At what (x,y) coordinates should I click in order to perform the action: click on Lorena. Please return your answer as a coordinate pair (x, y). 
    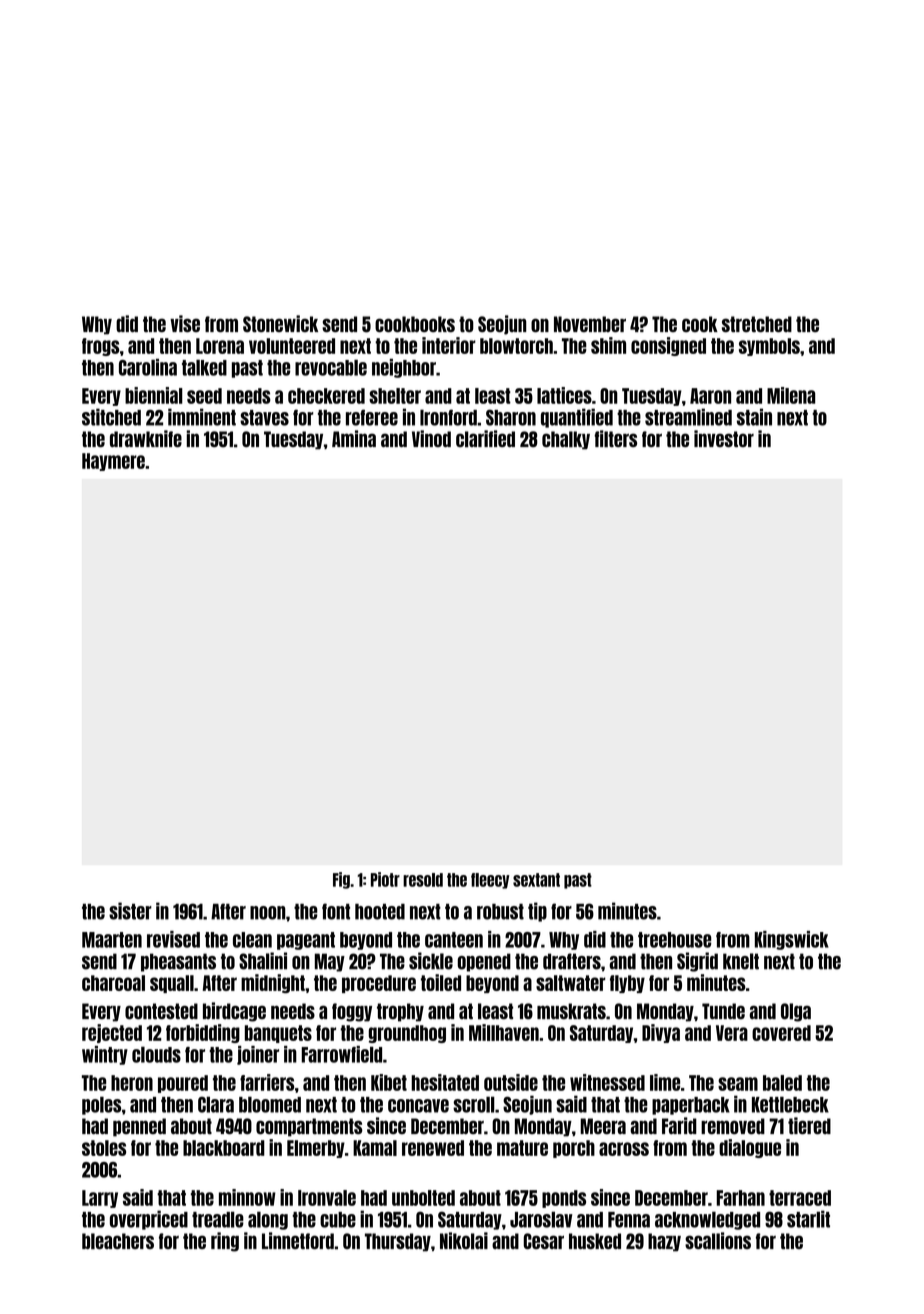
    Looking at the image, I should click on (220, 346).
